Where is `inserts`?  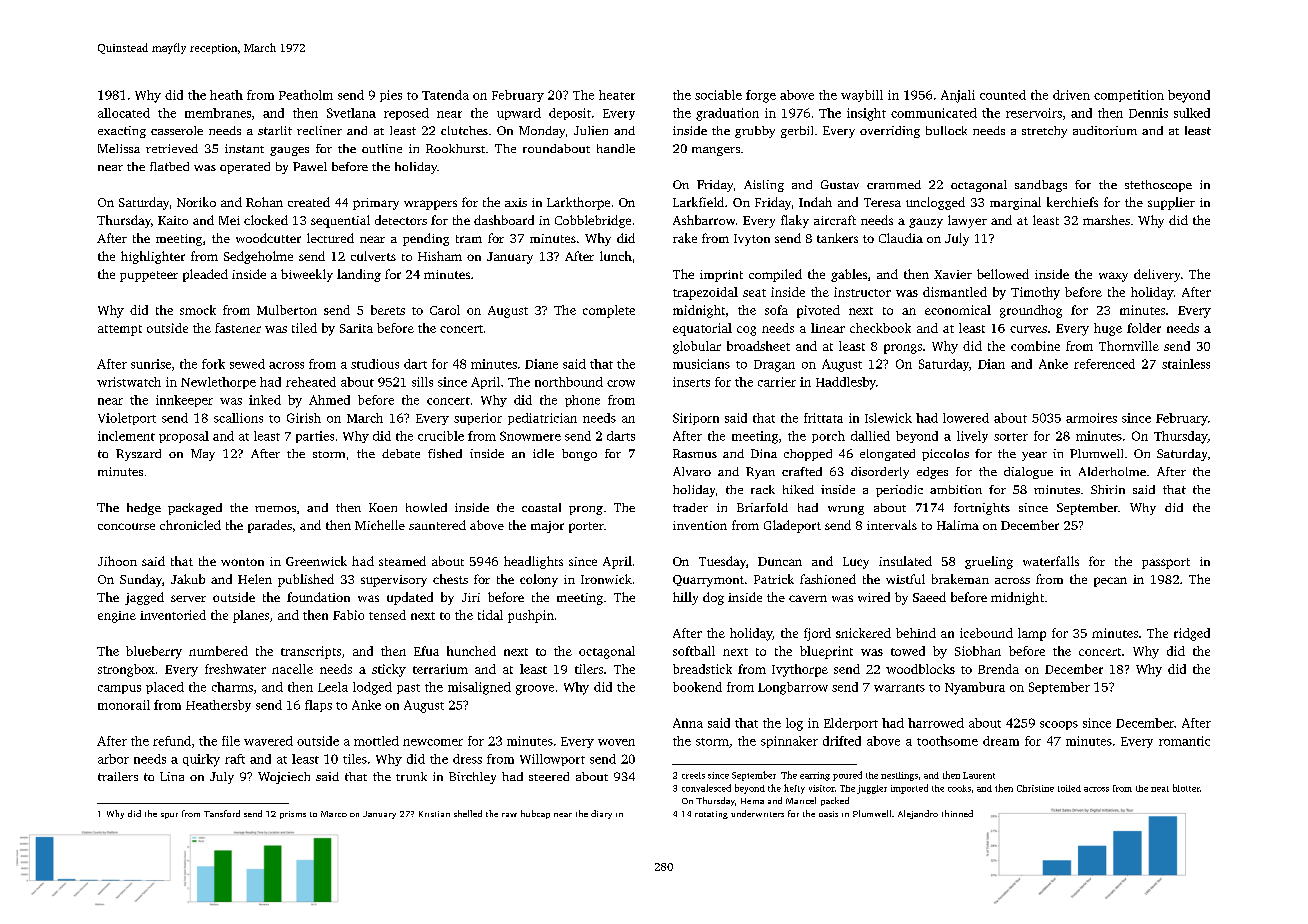 inserts is located at coordinates (691, 382).
